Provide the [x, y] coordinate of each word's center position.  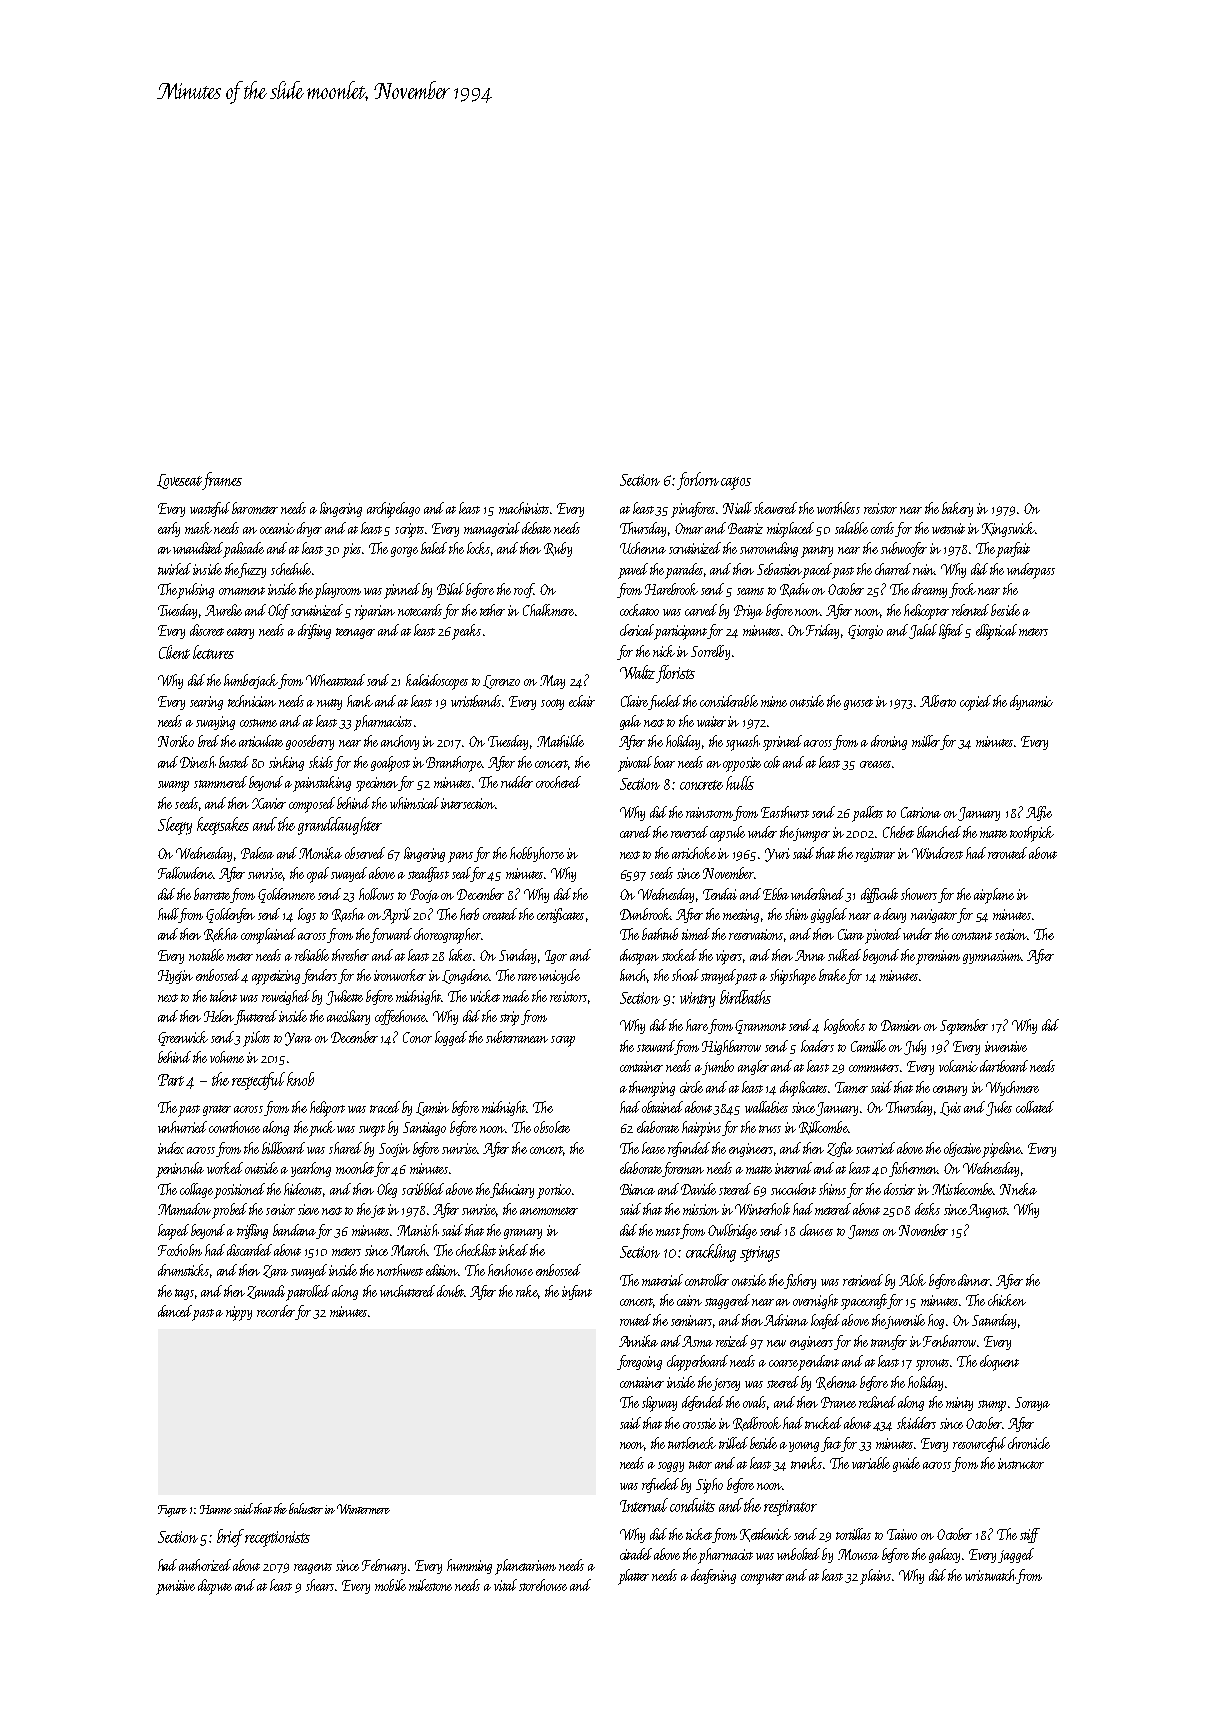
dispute [215, 1587]
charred [893, 569]
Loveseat [180, 482]
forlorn [698, 481]
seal [461, 874]
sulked [844, 955]
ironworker [400, 975]
